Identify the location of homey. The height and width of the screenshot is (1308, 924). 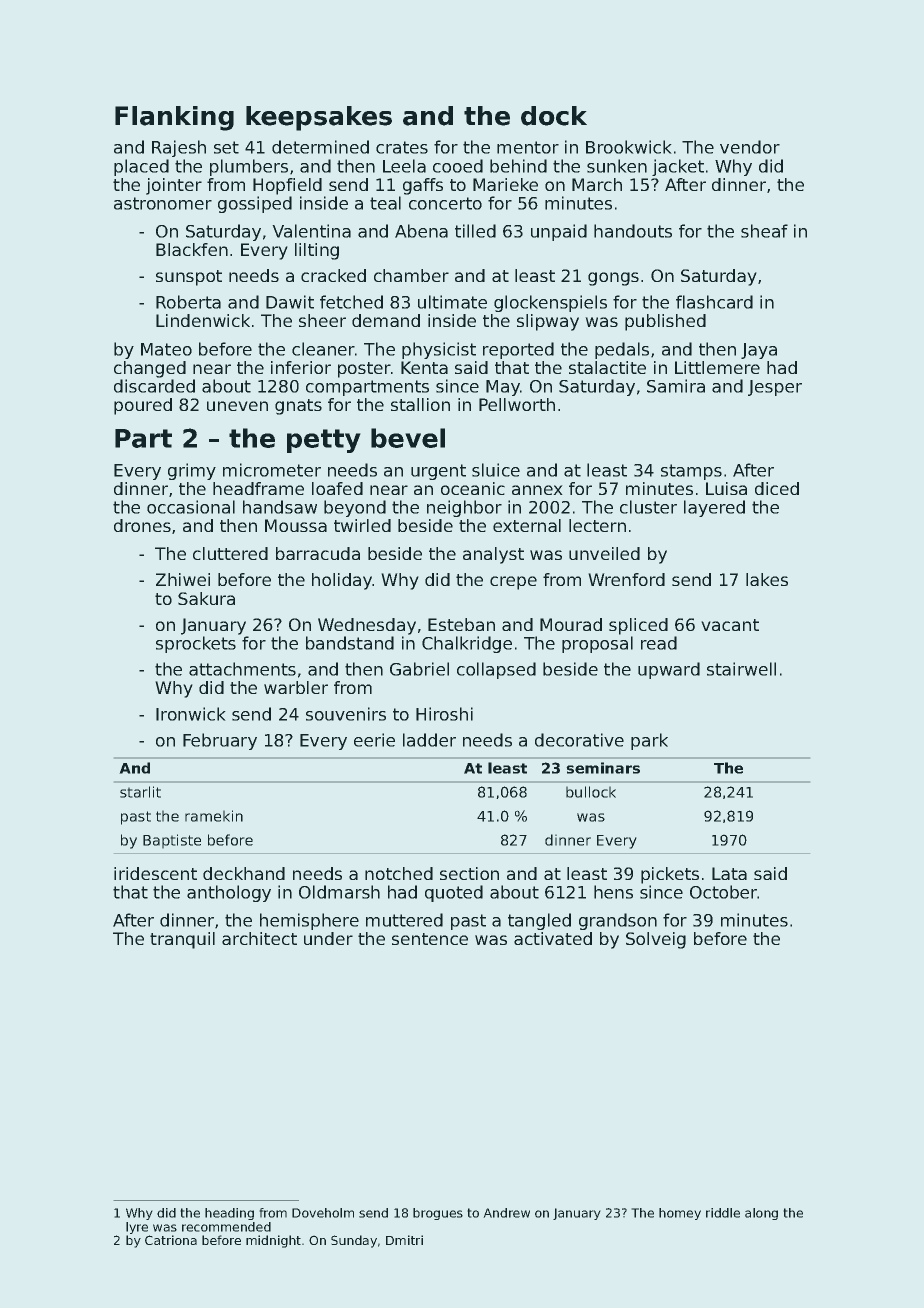
(680, 1214).
